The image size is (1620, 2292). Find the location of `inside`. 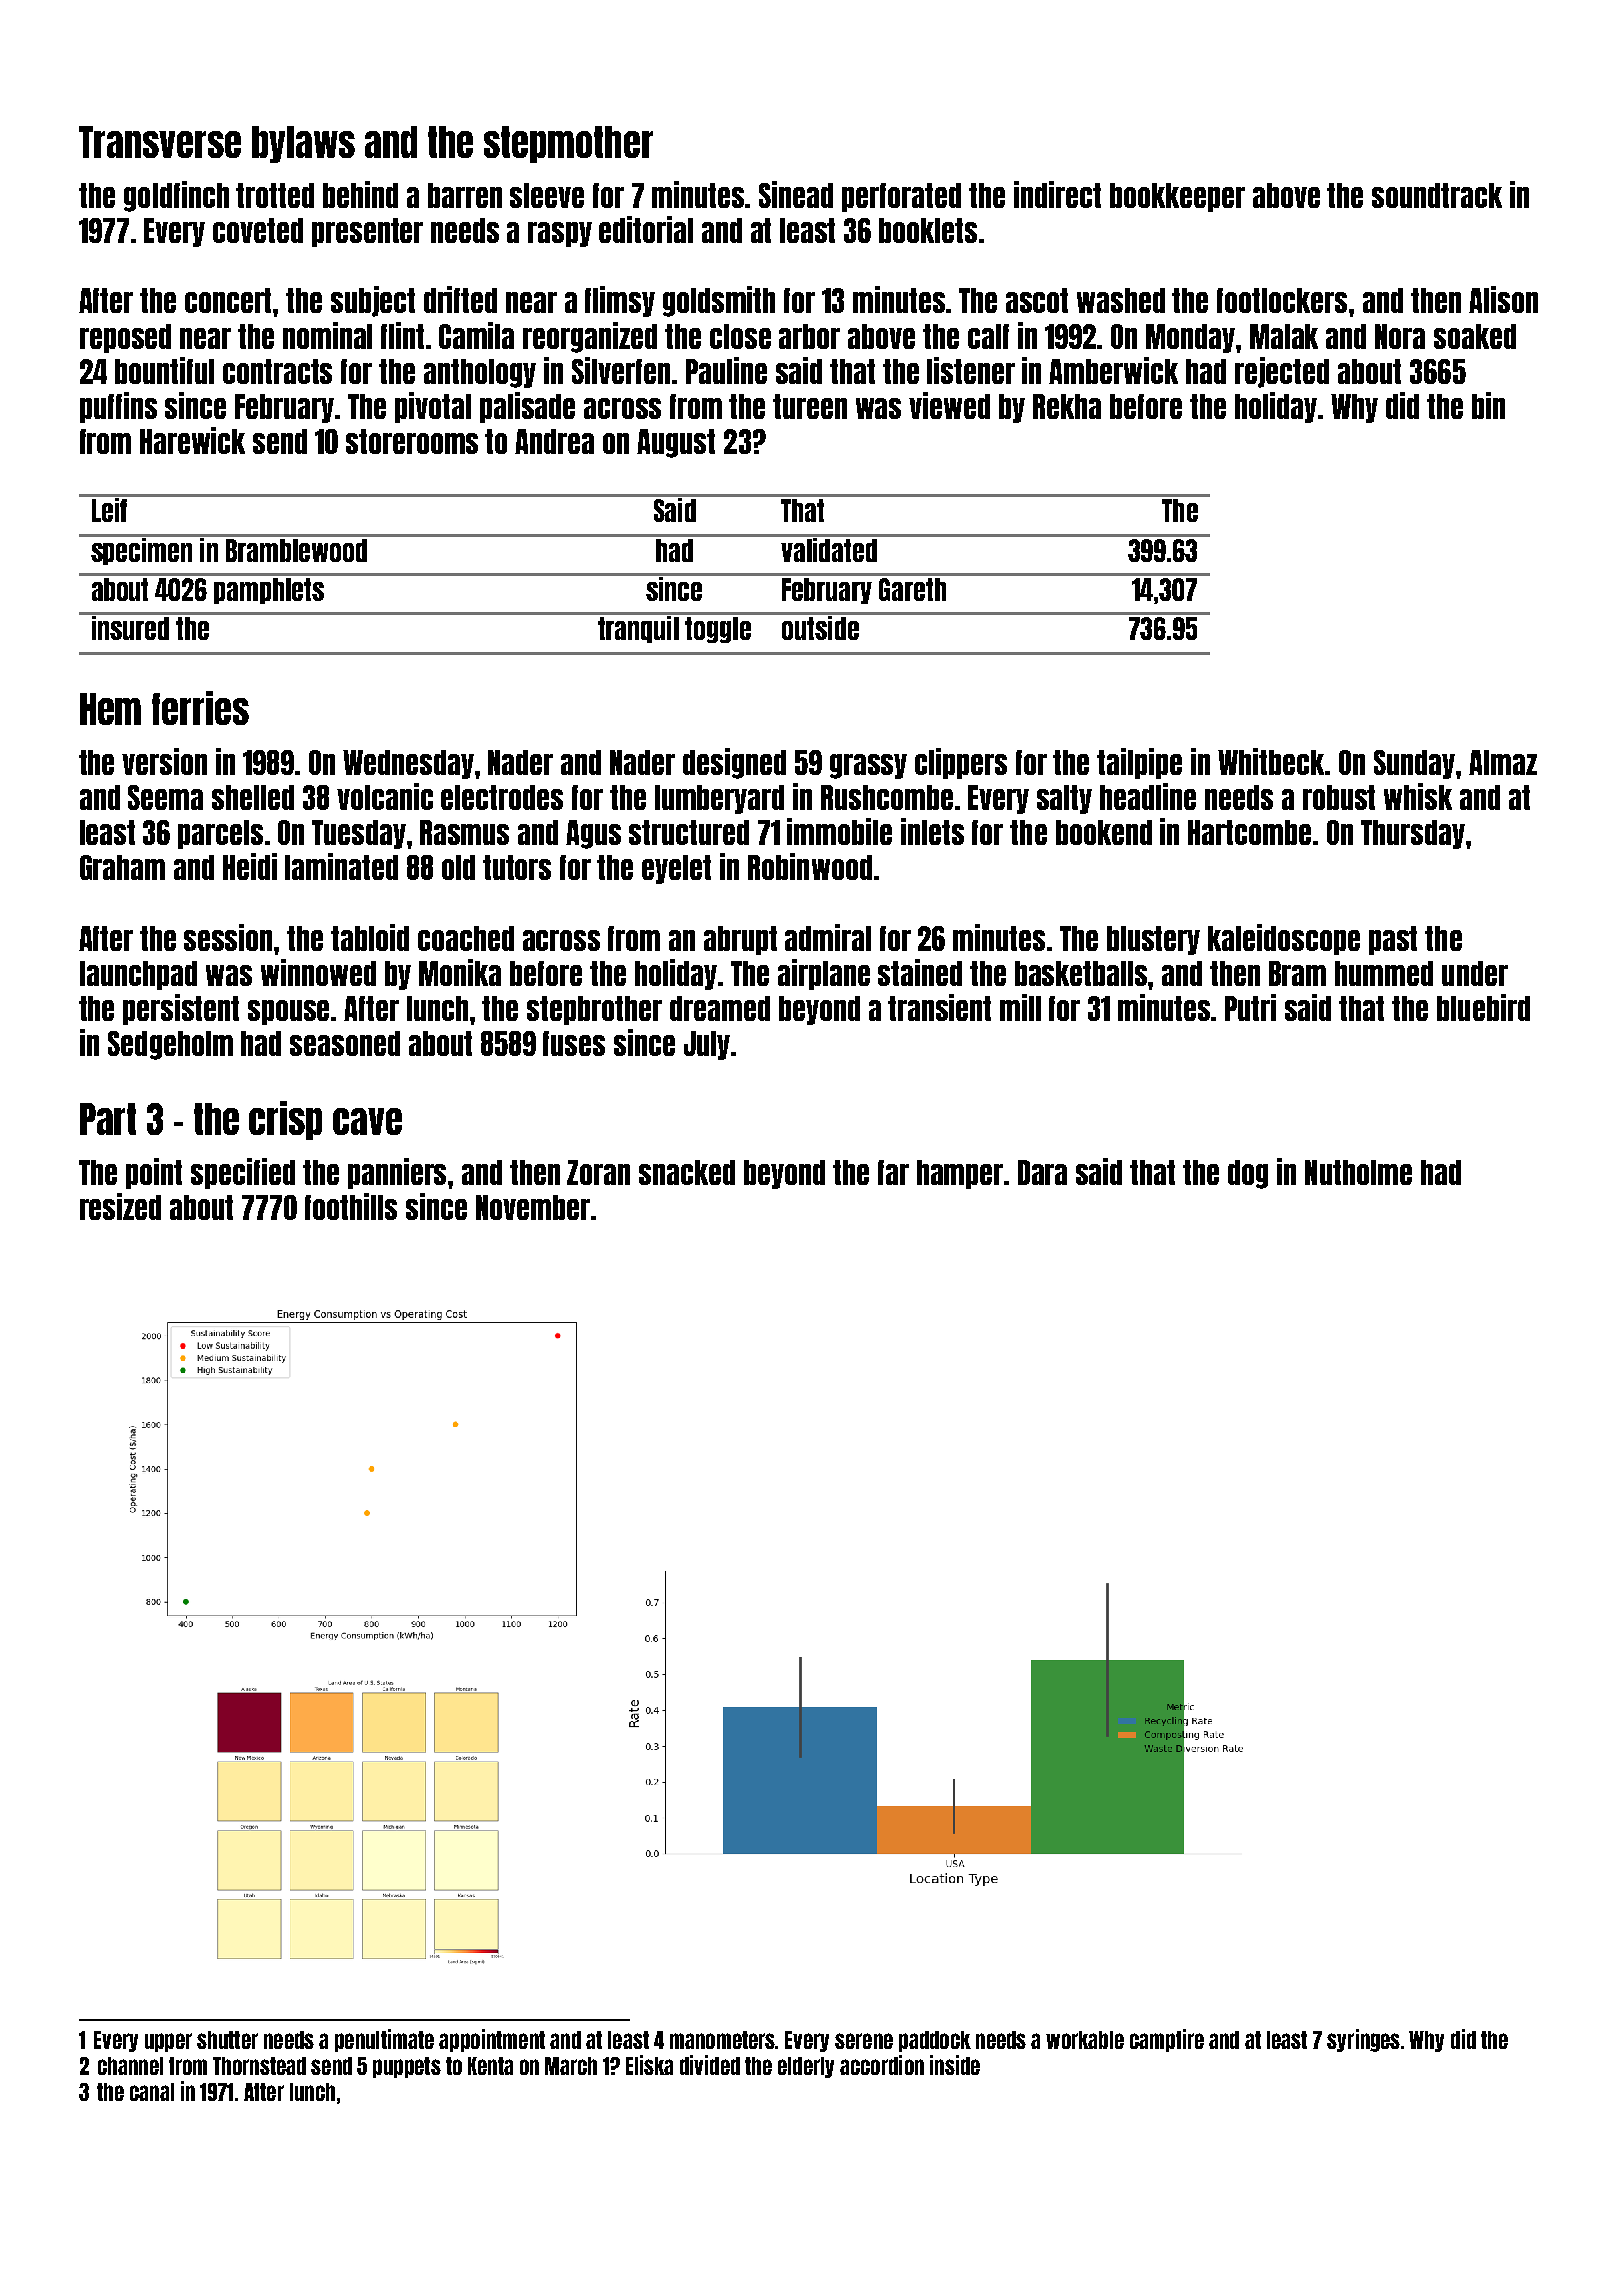

inside is located at coordinates (955, 2065).
